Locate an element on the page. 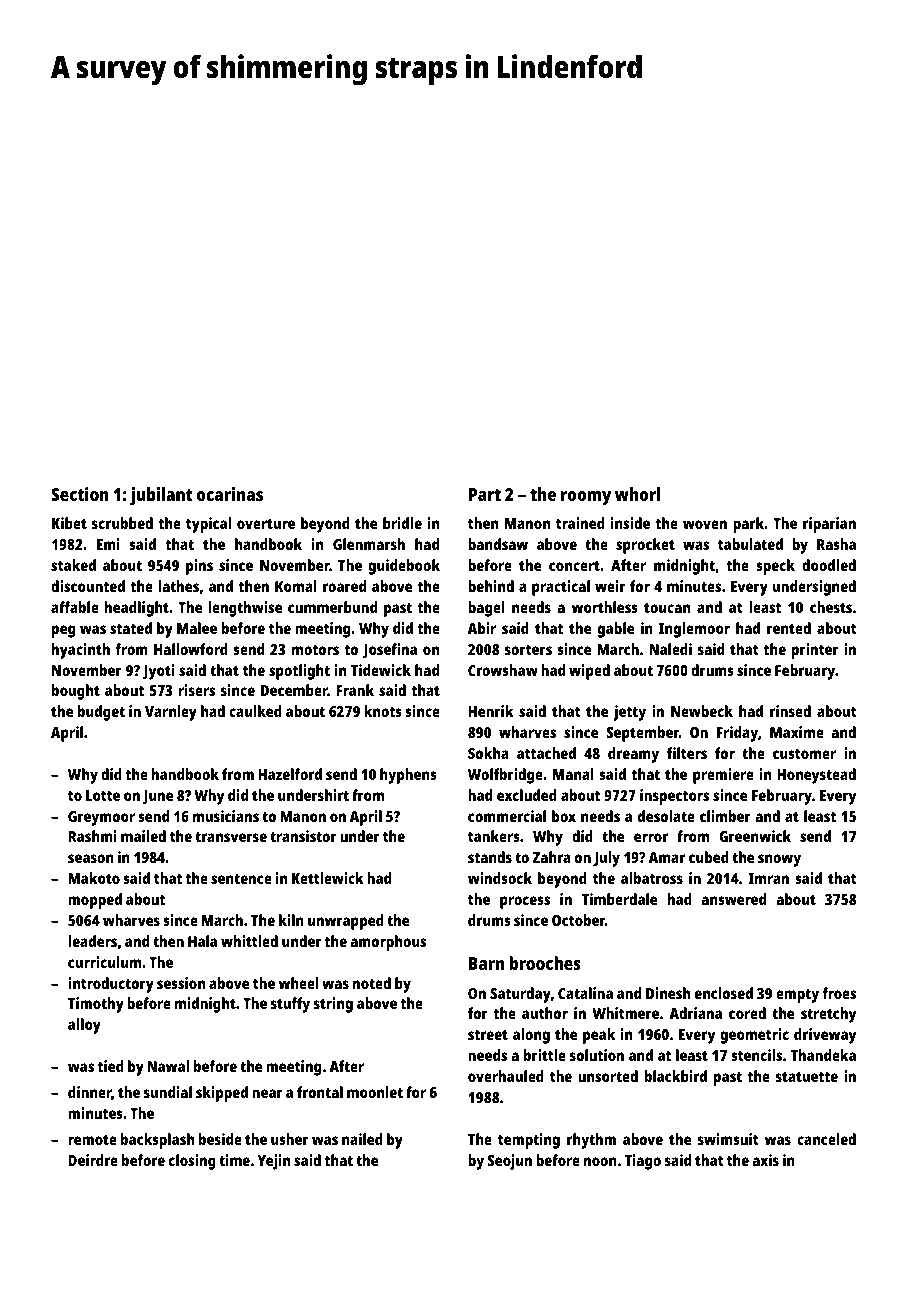  Josefina is located at coordinates (389, 651).
